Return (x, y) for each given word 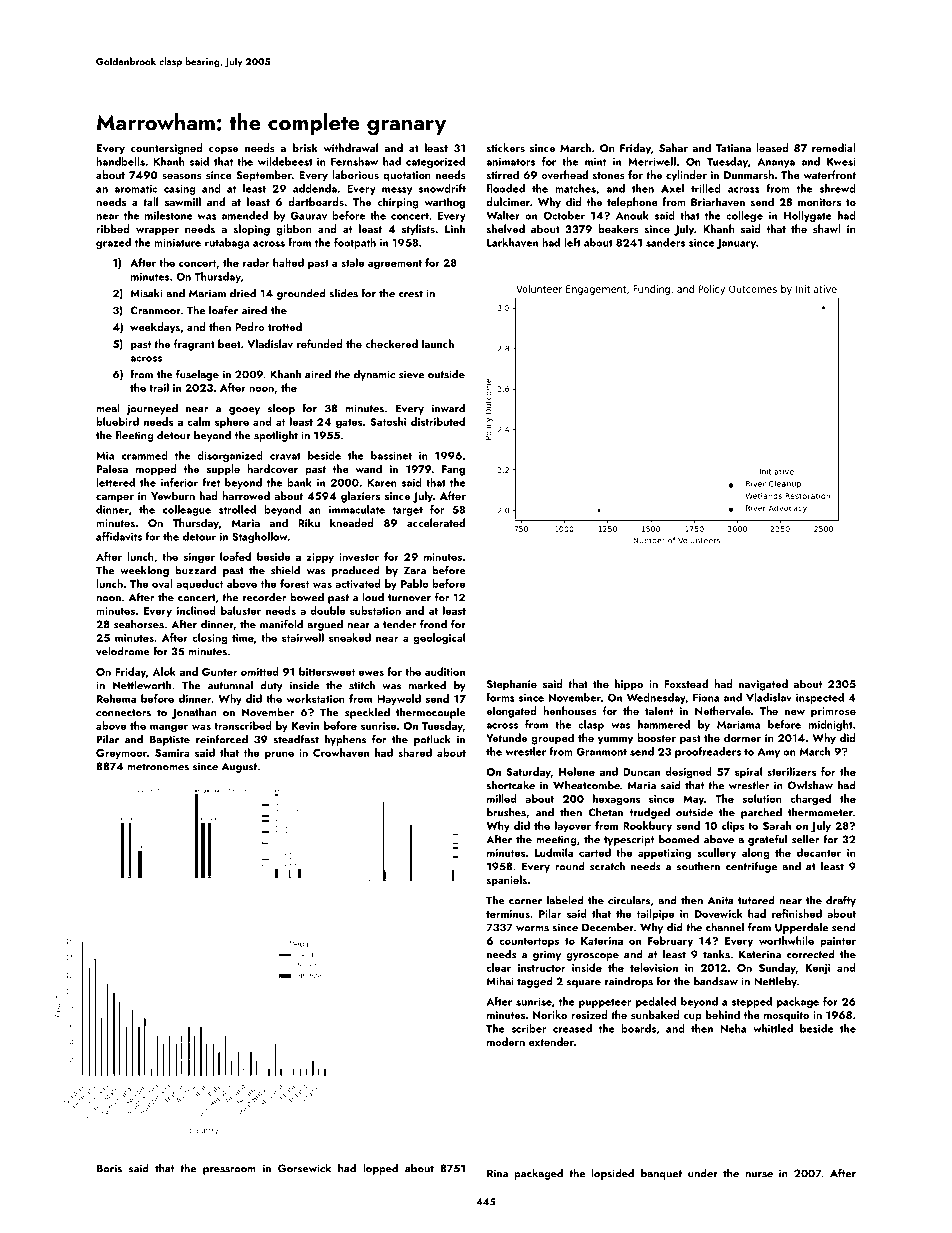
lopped (380, 1169)
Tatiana (733, 148)
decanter (819, 852)
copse (223, 151)
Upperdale (801, 928)
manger (169, 728)
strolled (237, 509)
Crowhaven (341, 752)
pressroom (229, 1171)
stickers (506, 147)
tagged (535, 982)
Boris (109, 1168)
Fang (453, 470)
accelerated (436, 522)
